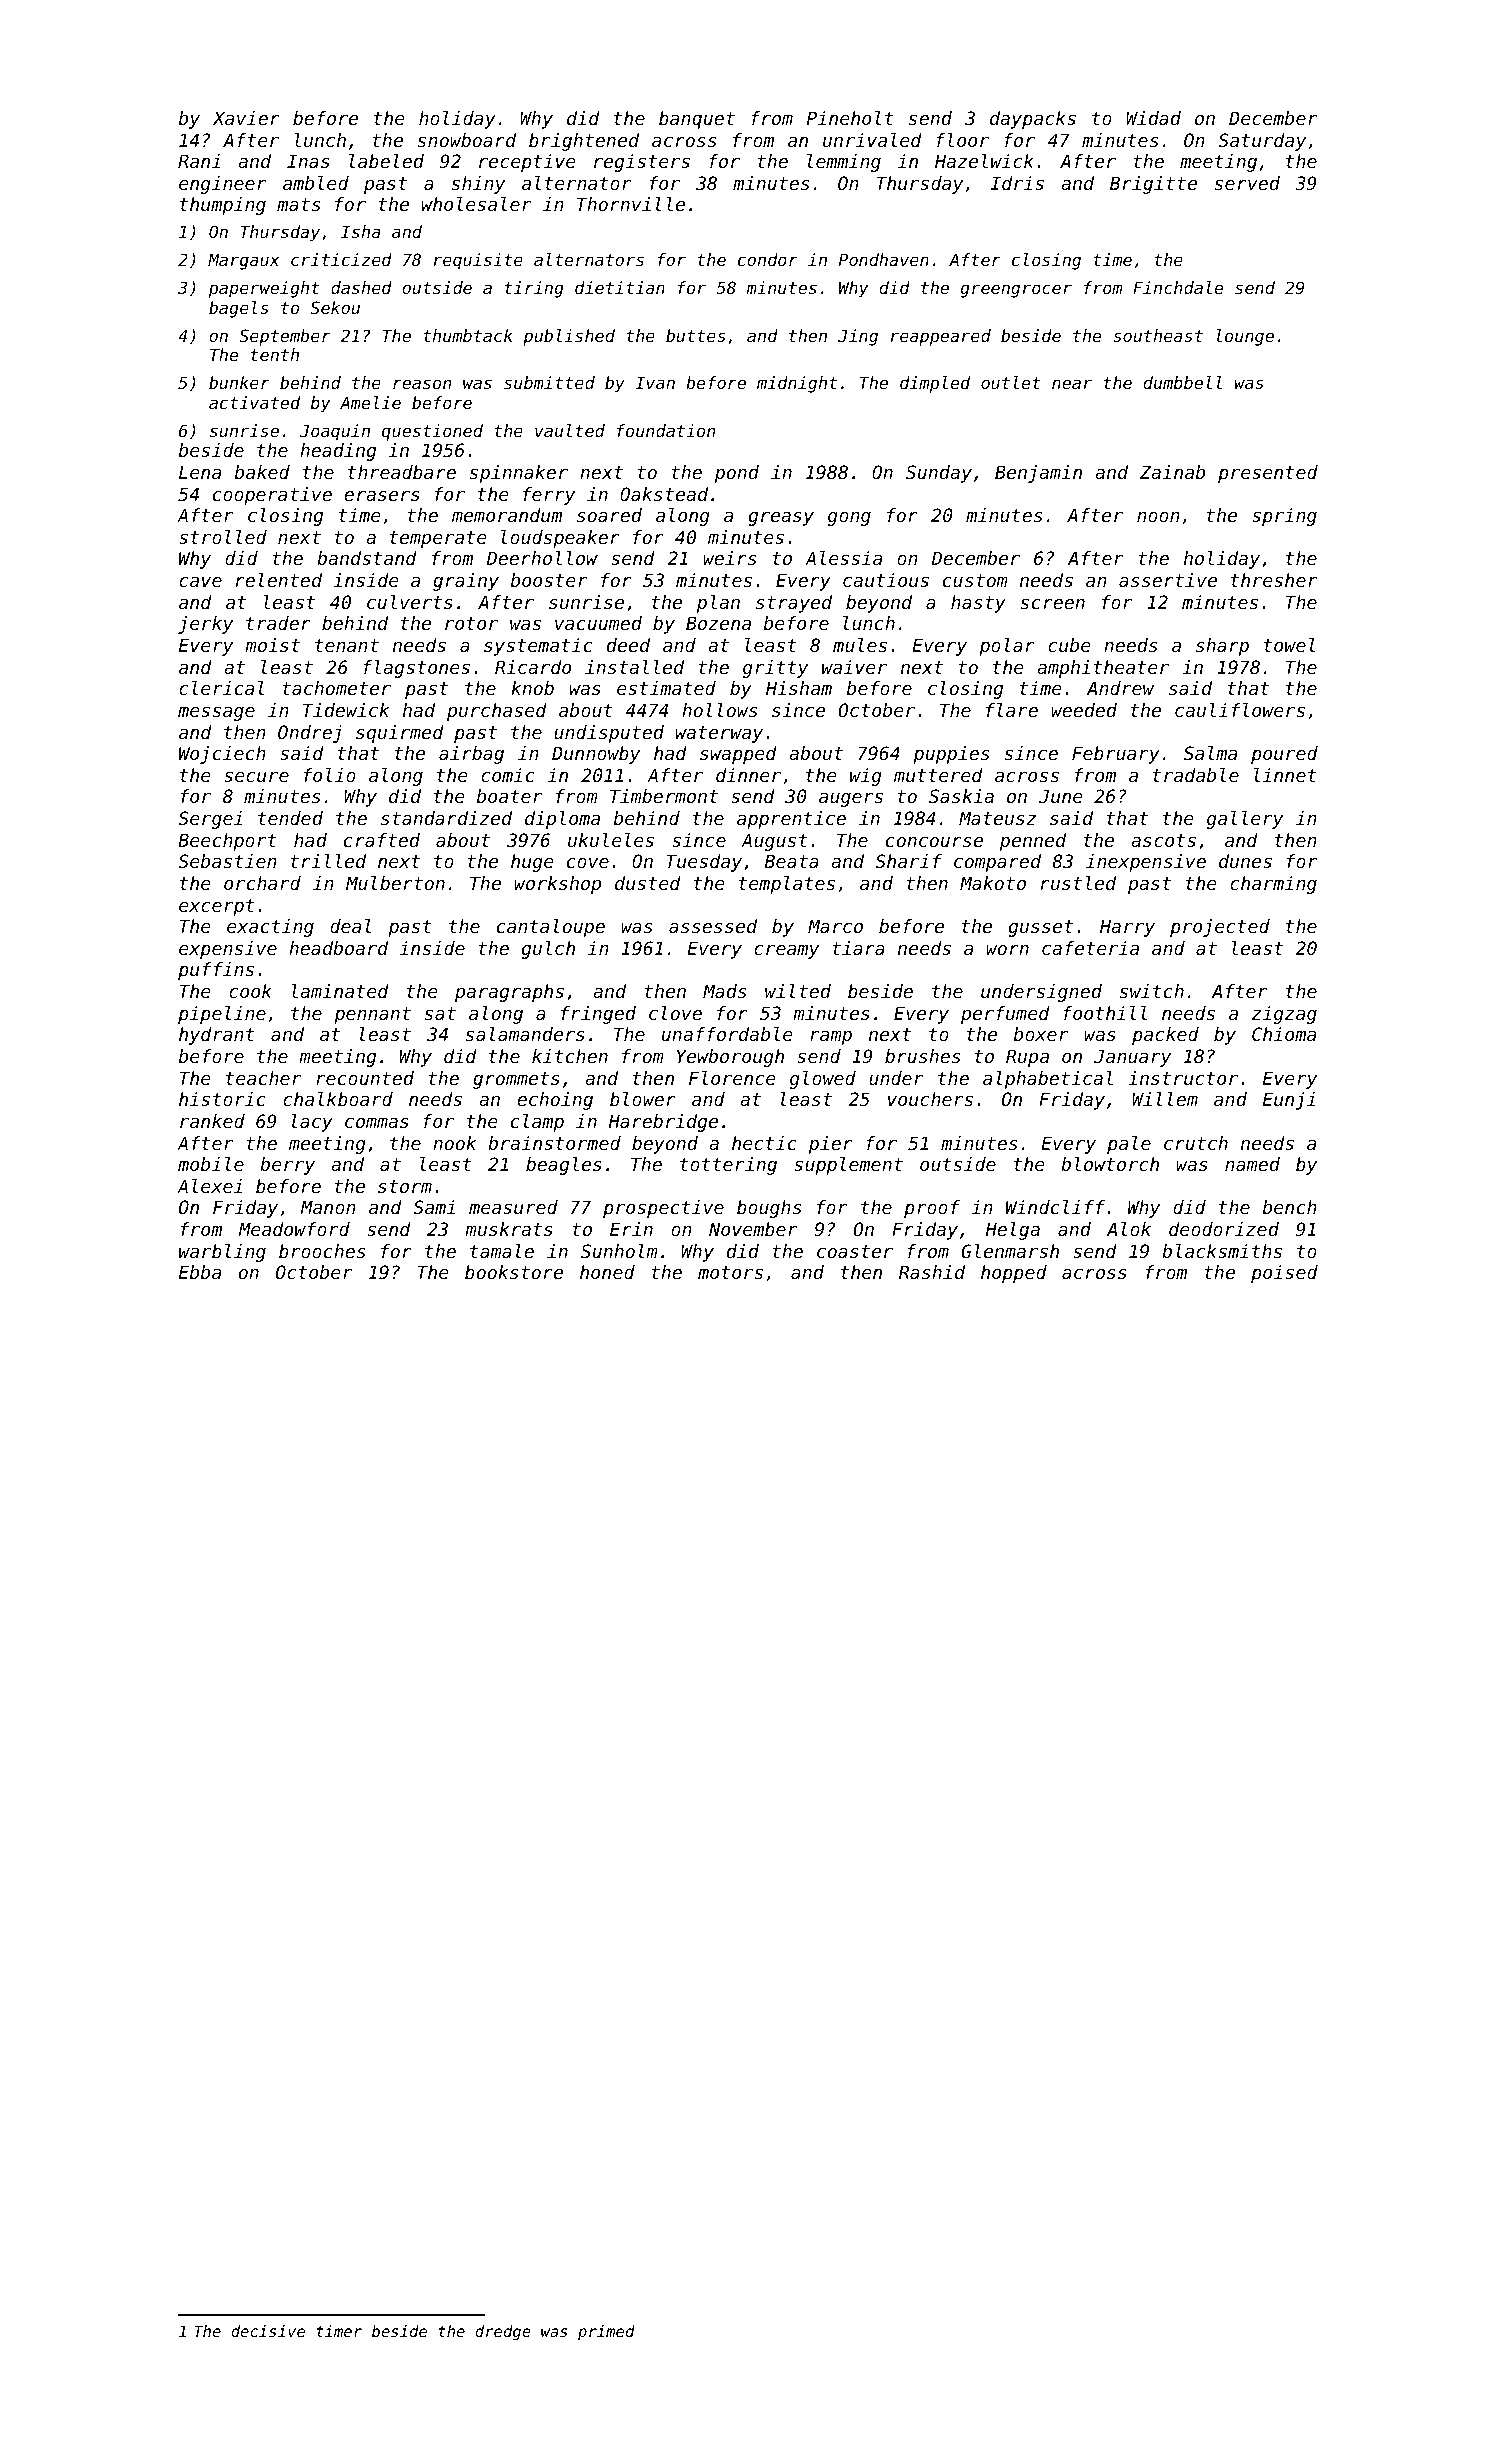 This image has height=2464, width=1496. I want to click on cove, so click(588, 863).
